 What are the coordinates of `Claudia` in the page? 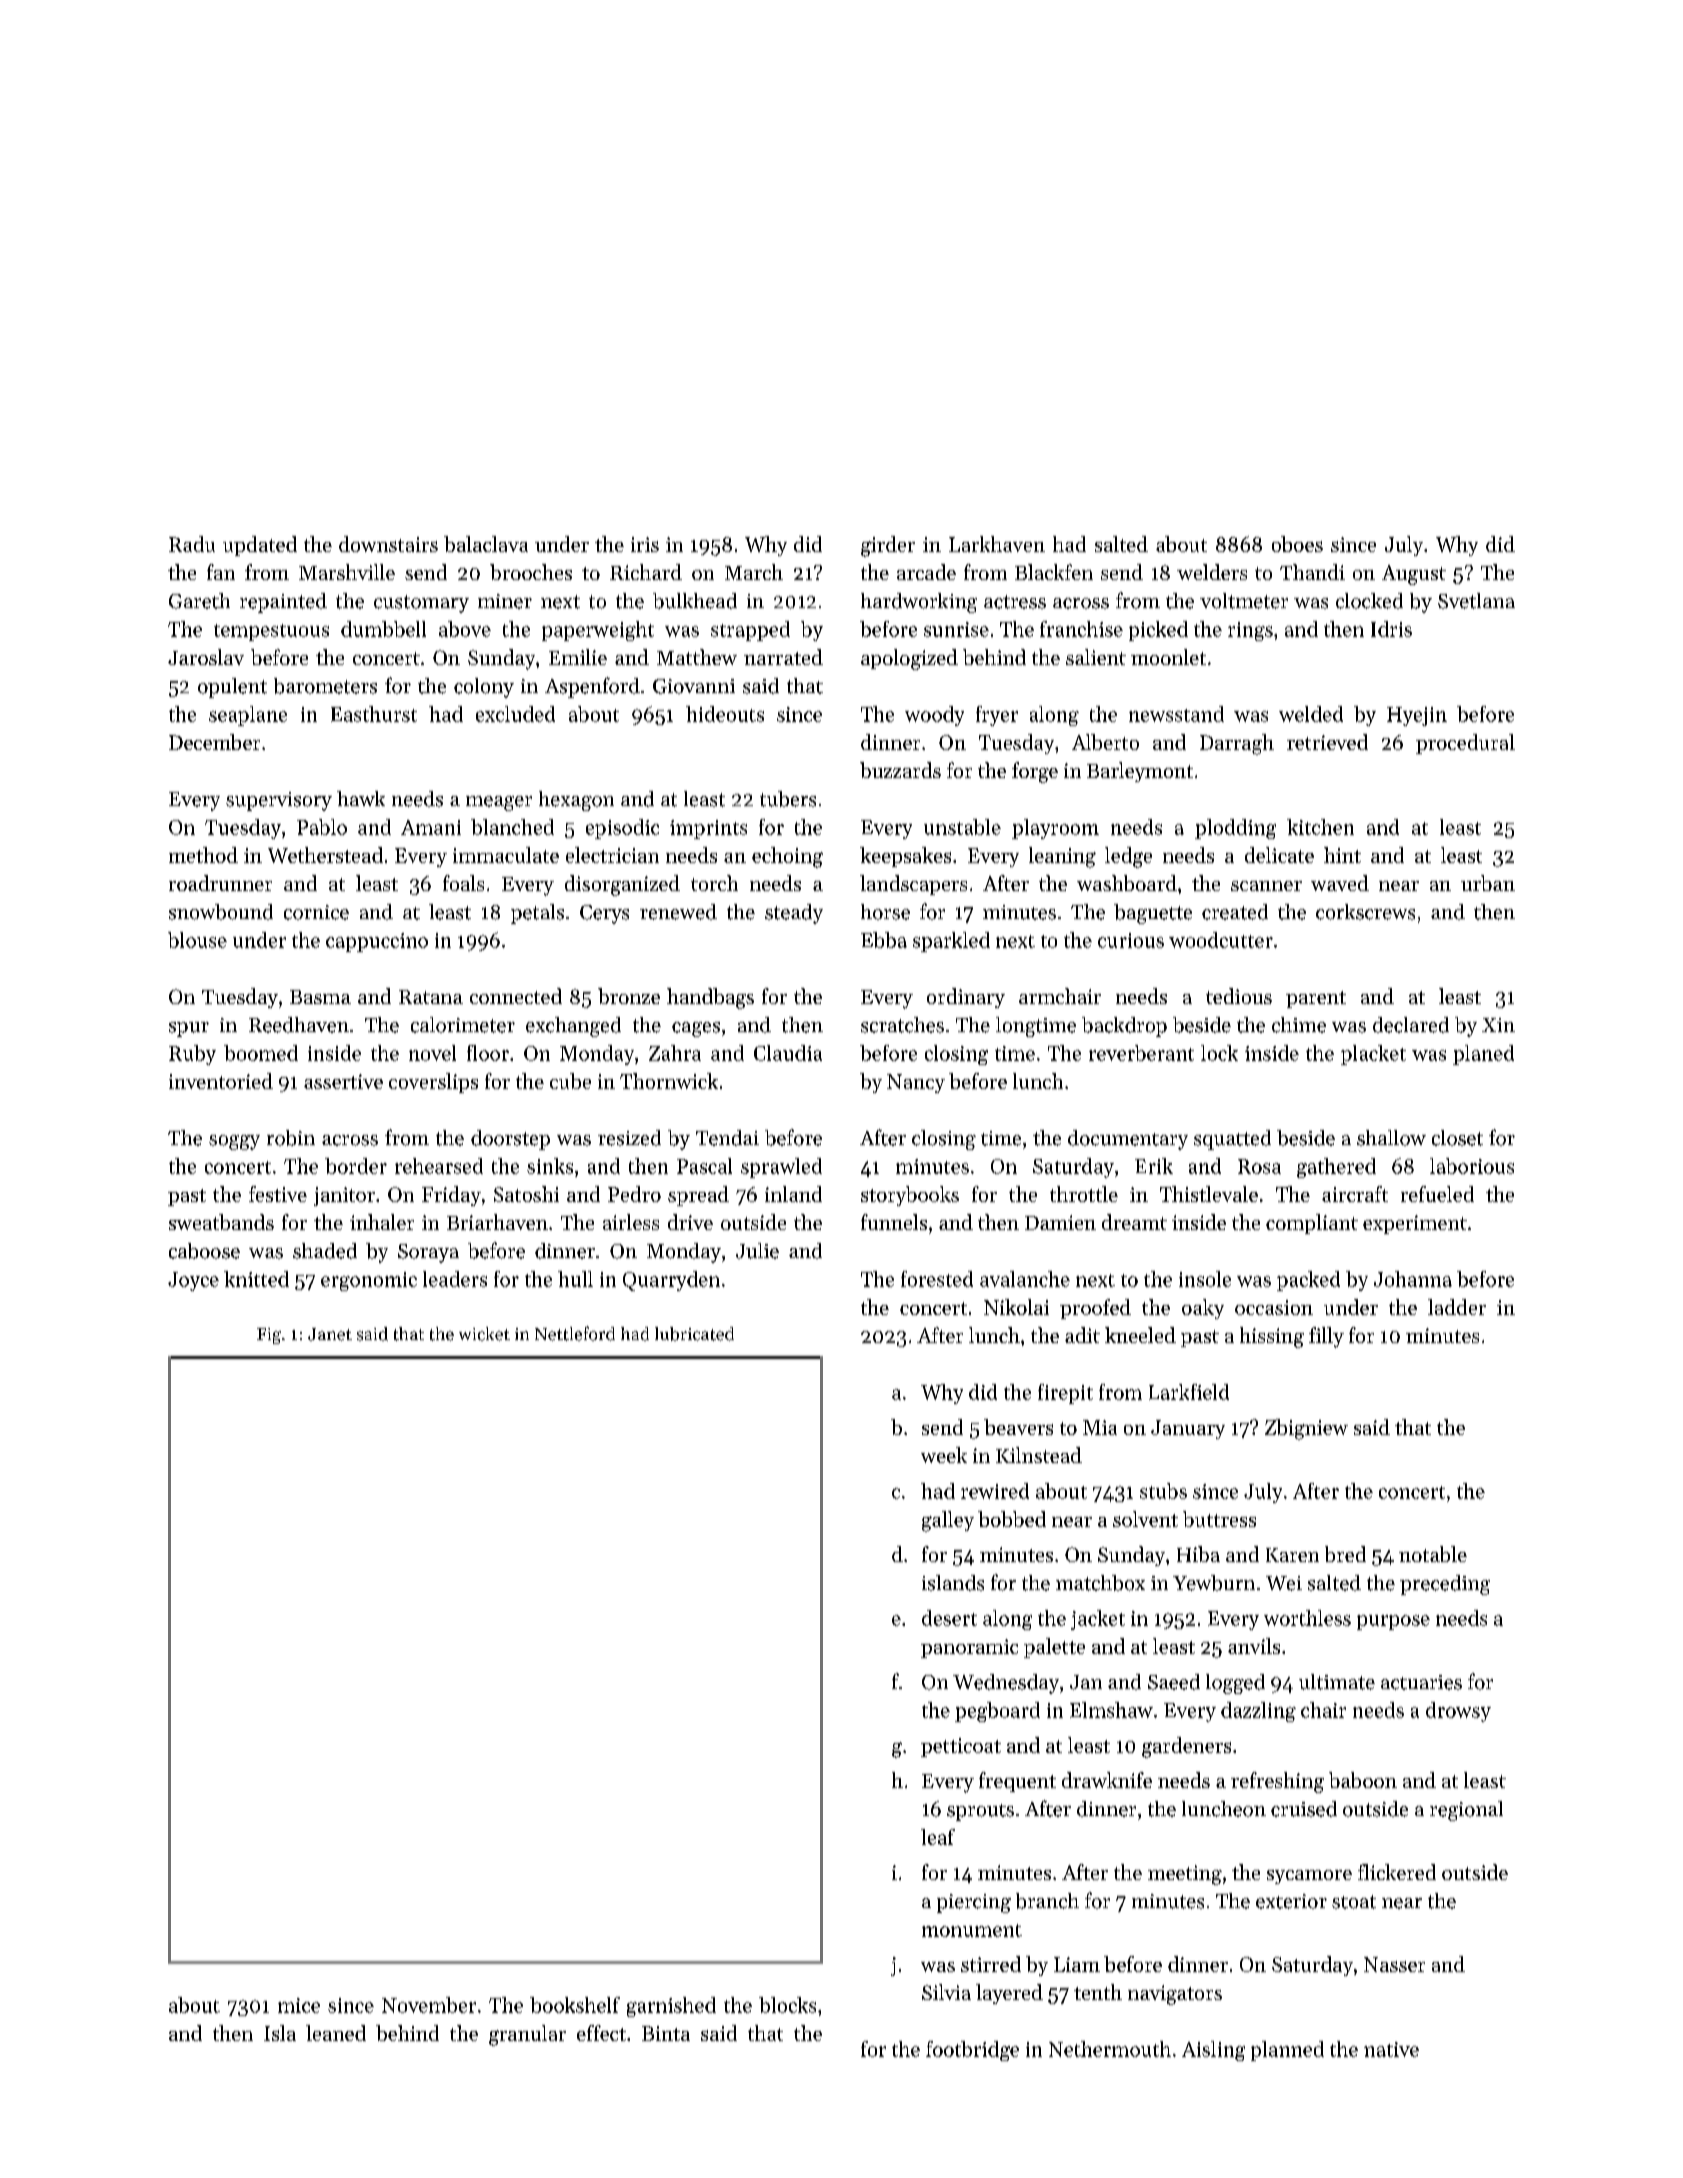 It's located at (788, 1053).
